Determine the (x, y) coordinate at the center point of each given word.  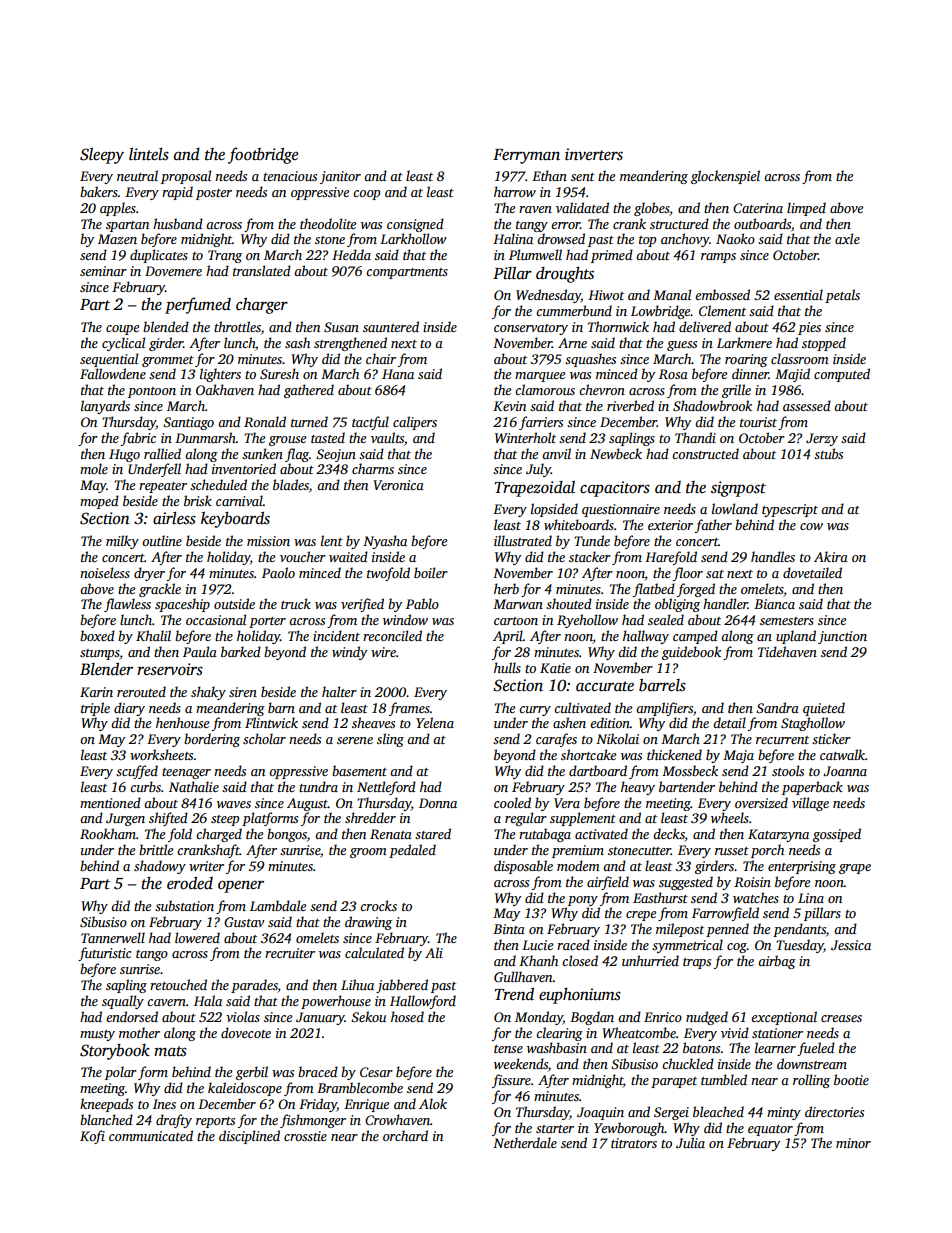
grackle (160, 590)
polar (121, 1073)
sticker (831, 738)
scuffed (137, 772)
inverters (594, 154)
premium (578, 851)
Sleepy (102, 156)
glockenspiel (725, 177)
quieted (824, 709)
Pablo (422, 603)
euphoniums (580, 996)
